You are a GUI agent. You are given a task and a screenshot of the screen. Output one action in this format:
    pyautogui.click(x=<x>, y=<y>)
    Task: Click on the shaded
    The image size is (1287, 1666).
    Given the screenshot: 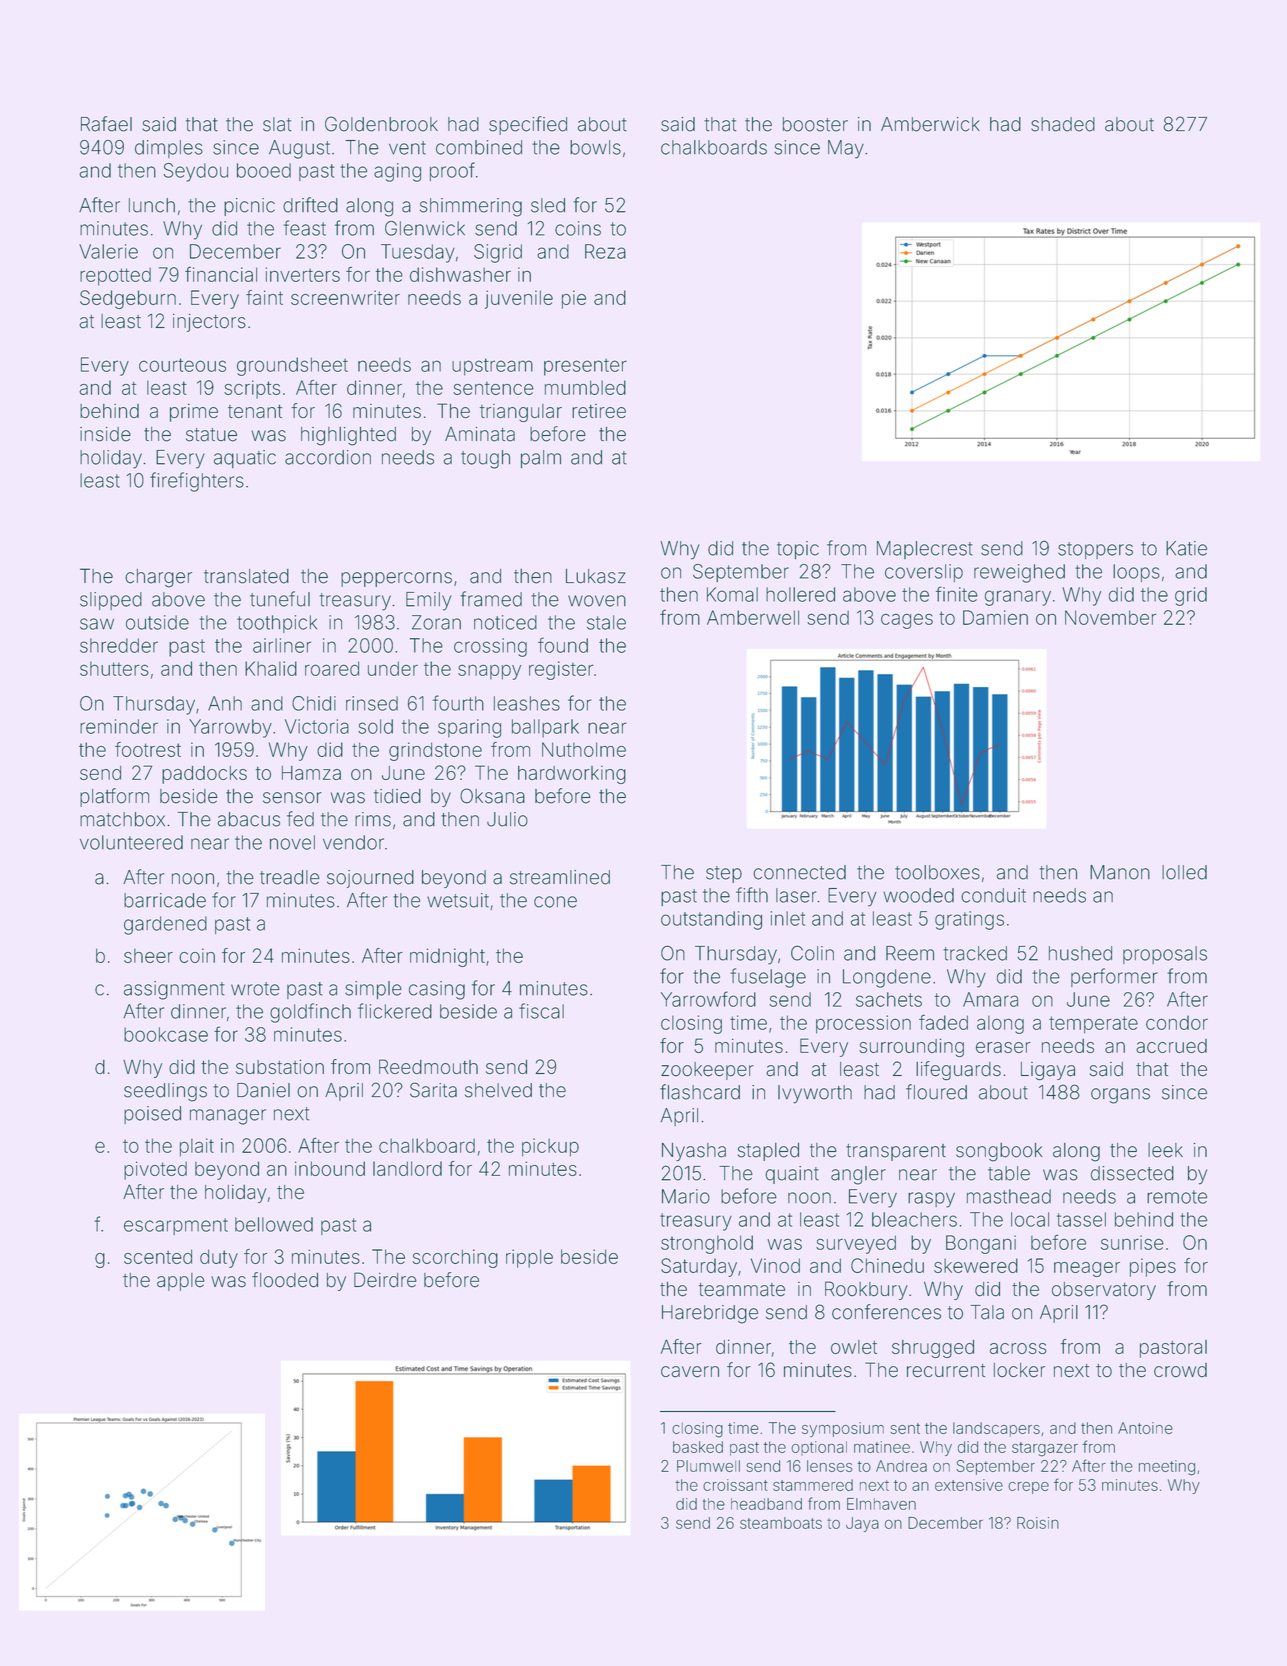 What is the action you would take?
    pyautogui.click(x=1063, y=124)
